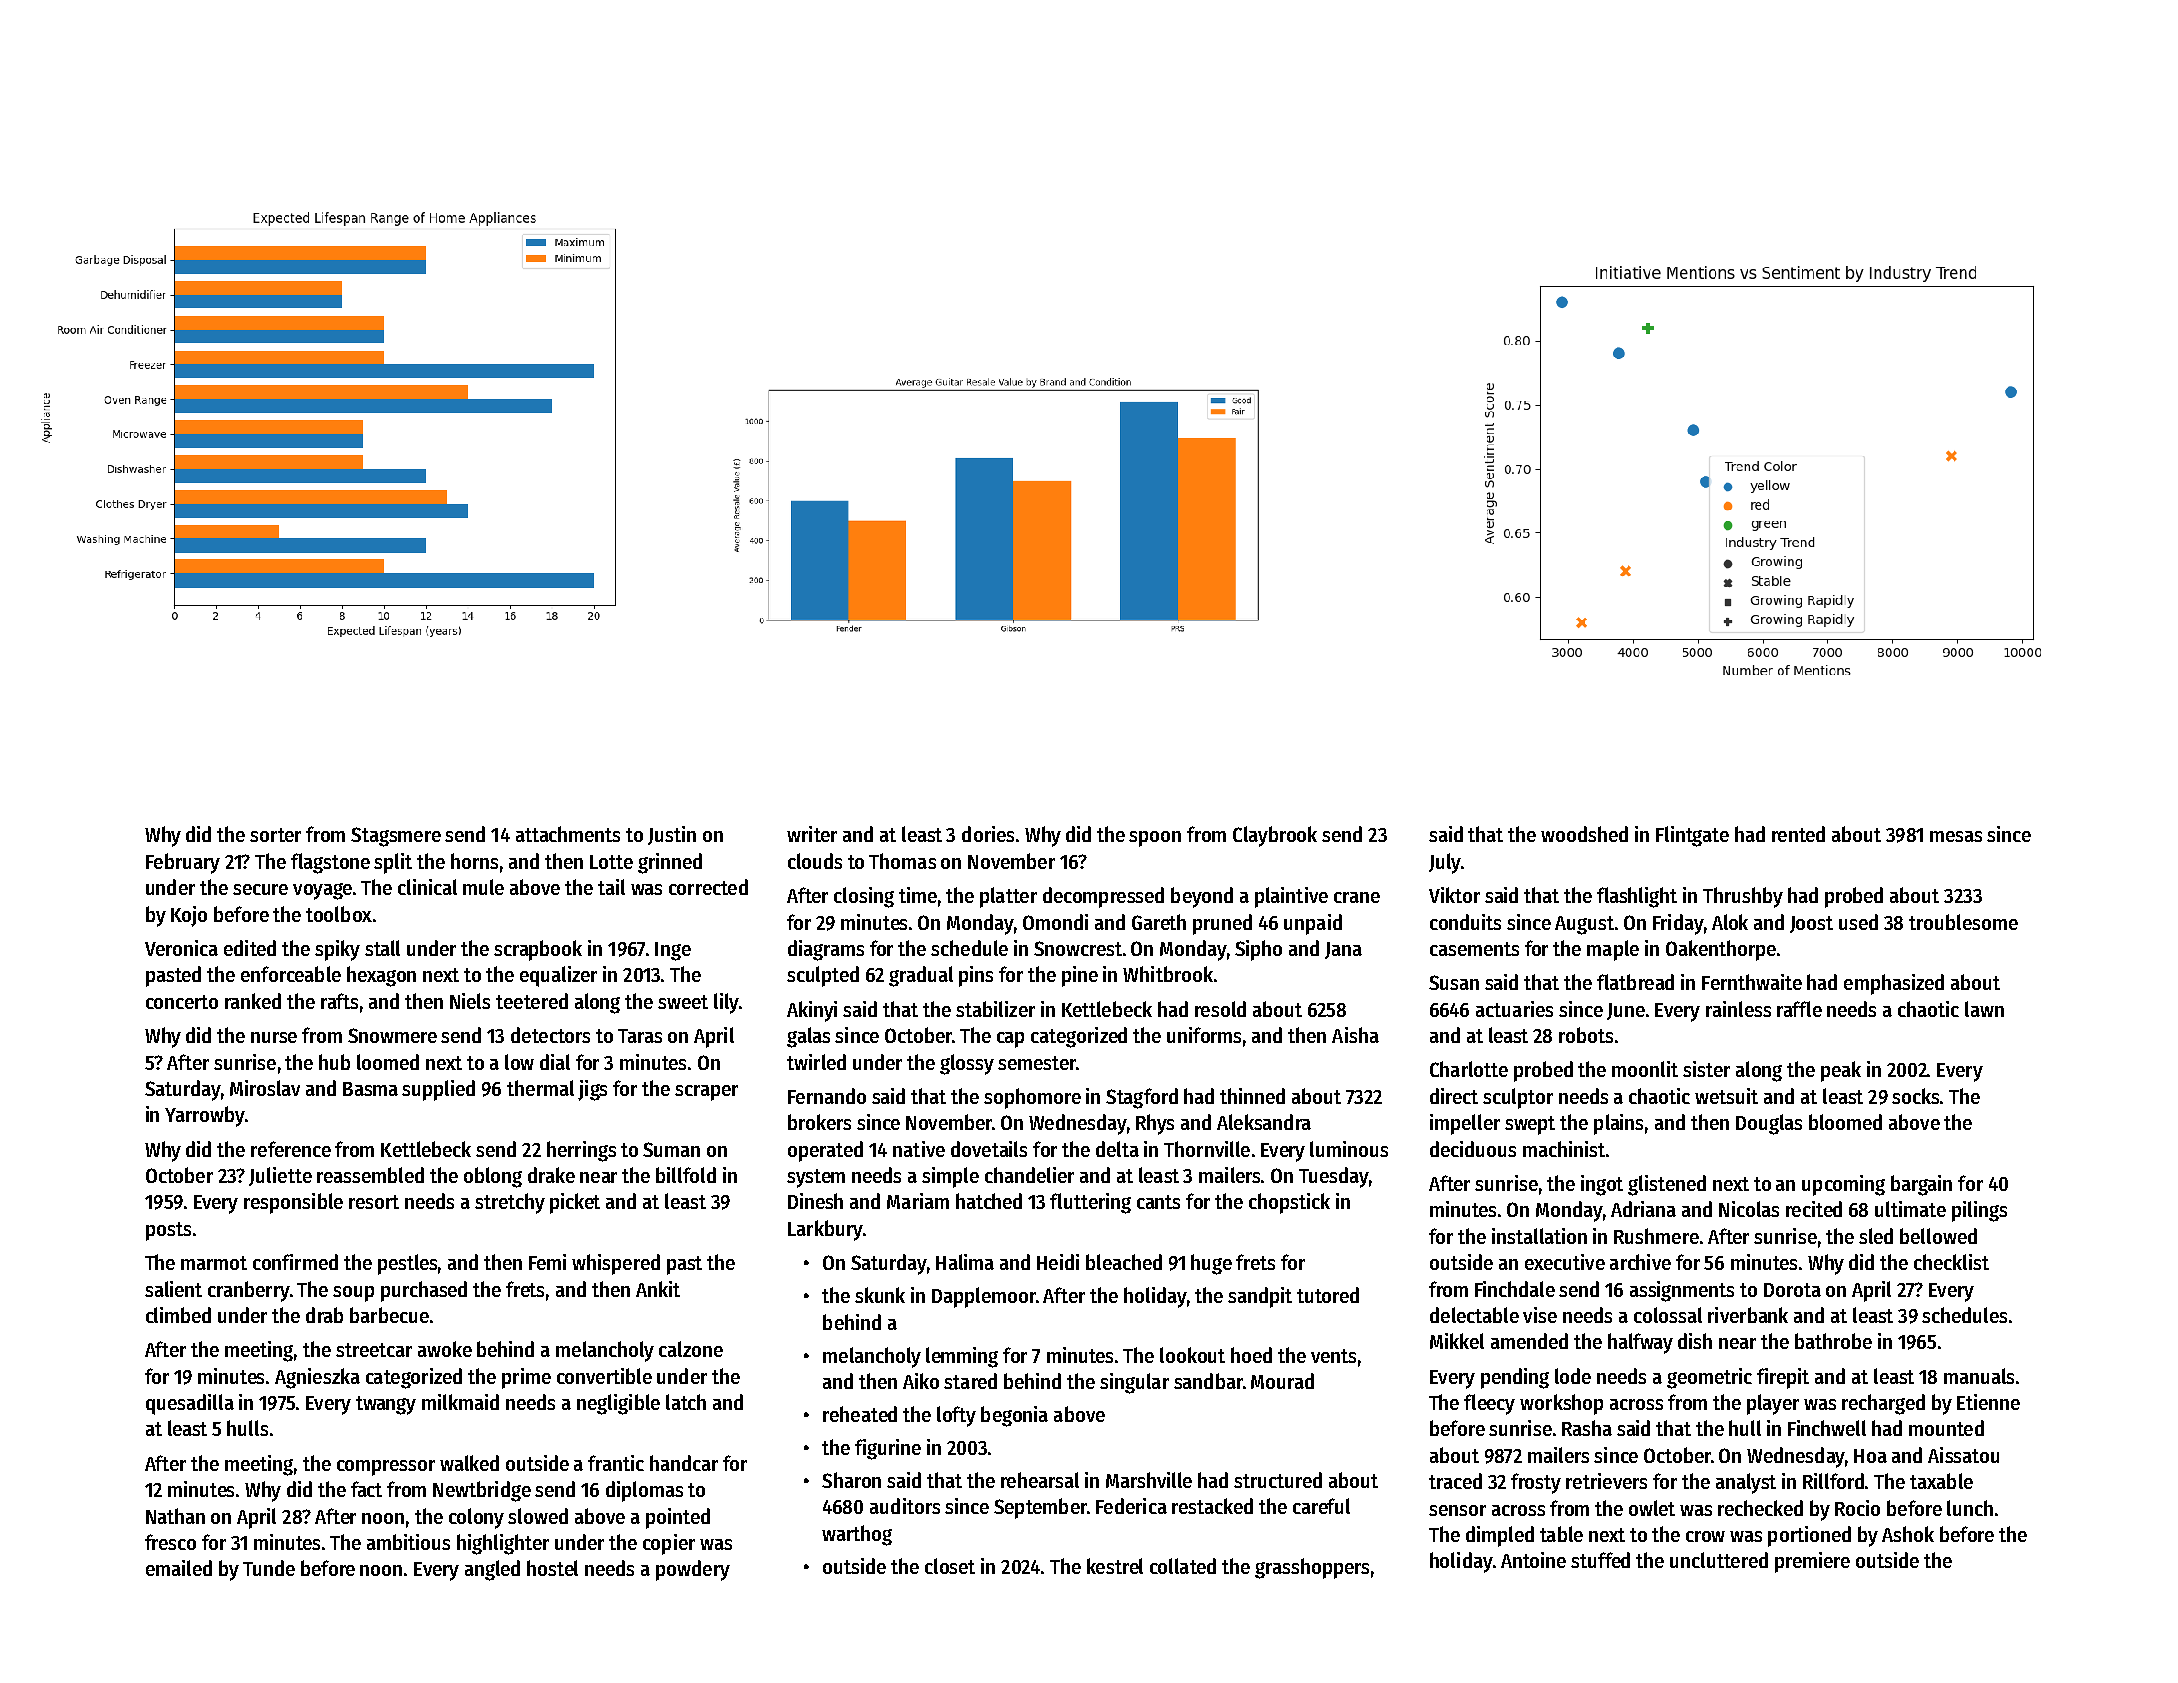 The width and height of the screenshot is (2178, 1683). Describe the element at coordinates (1474, 949) in the screenshot. I see `casements` at that location.
